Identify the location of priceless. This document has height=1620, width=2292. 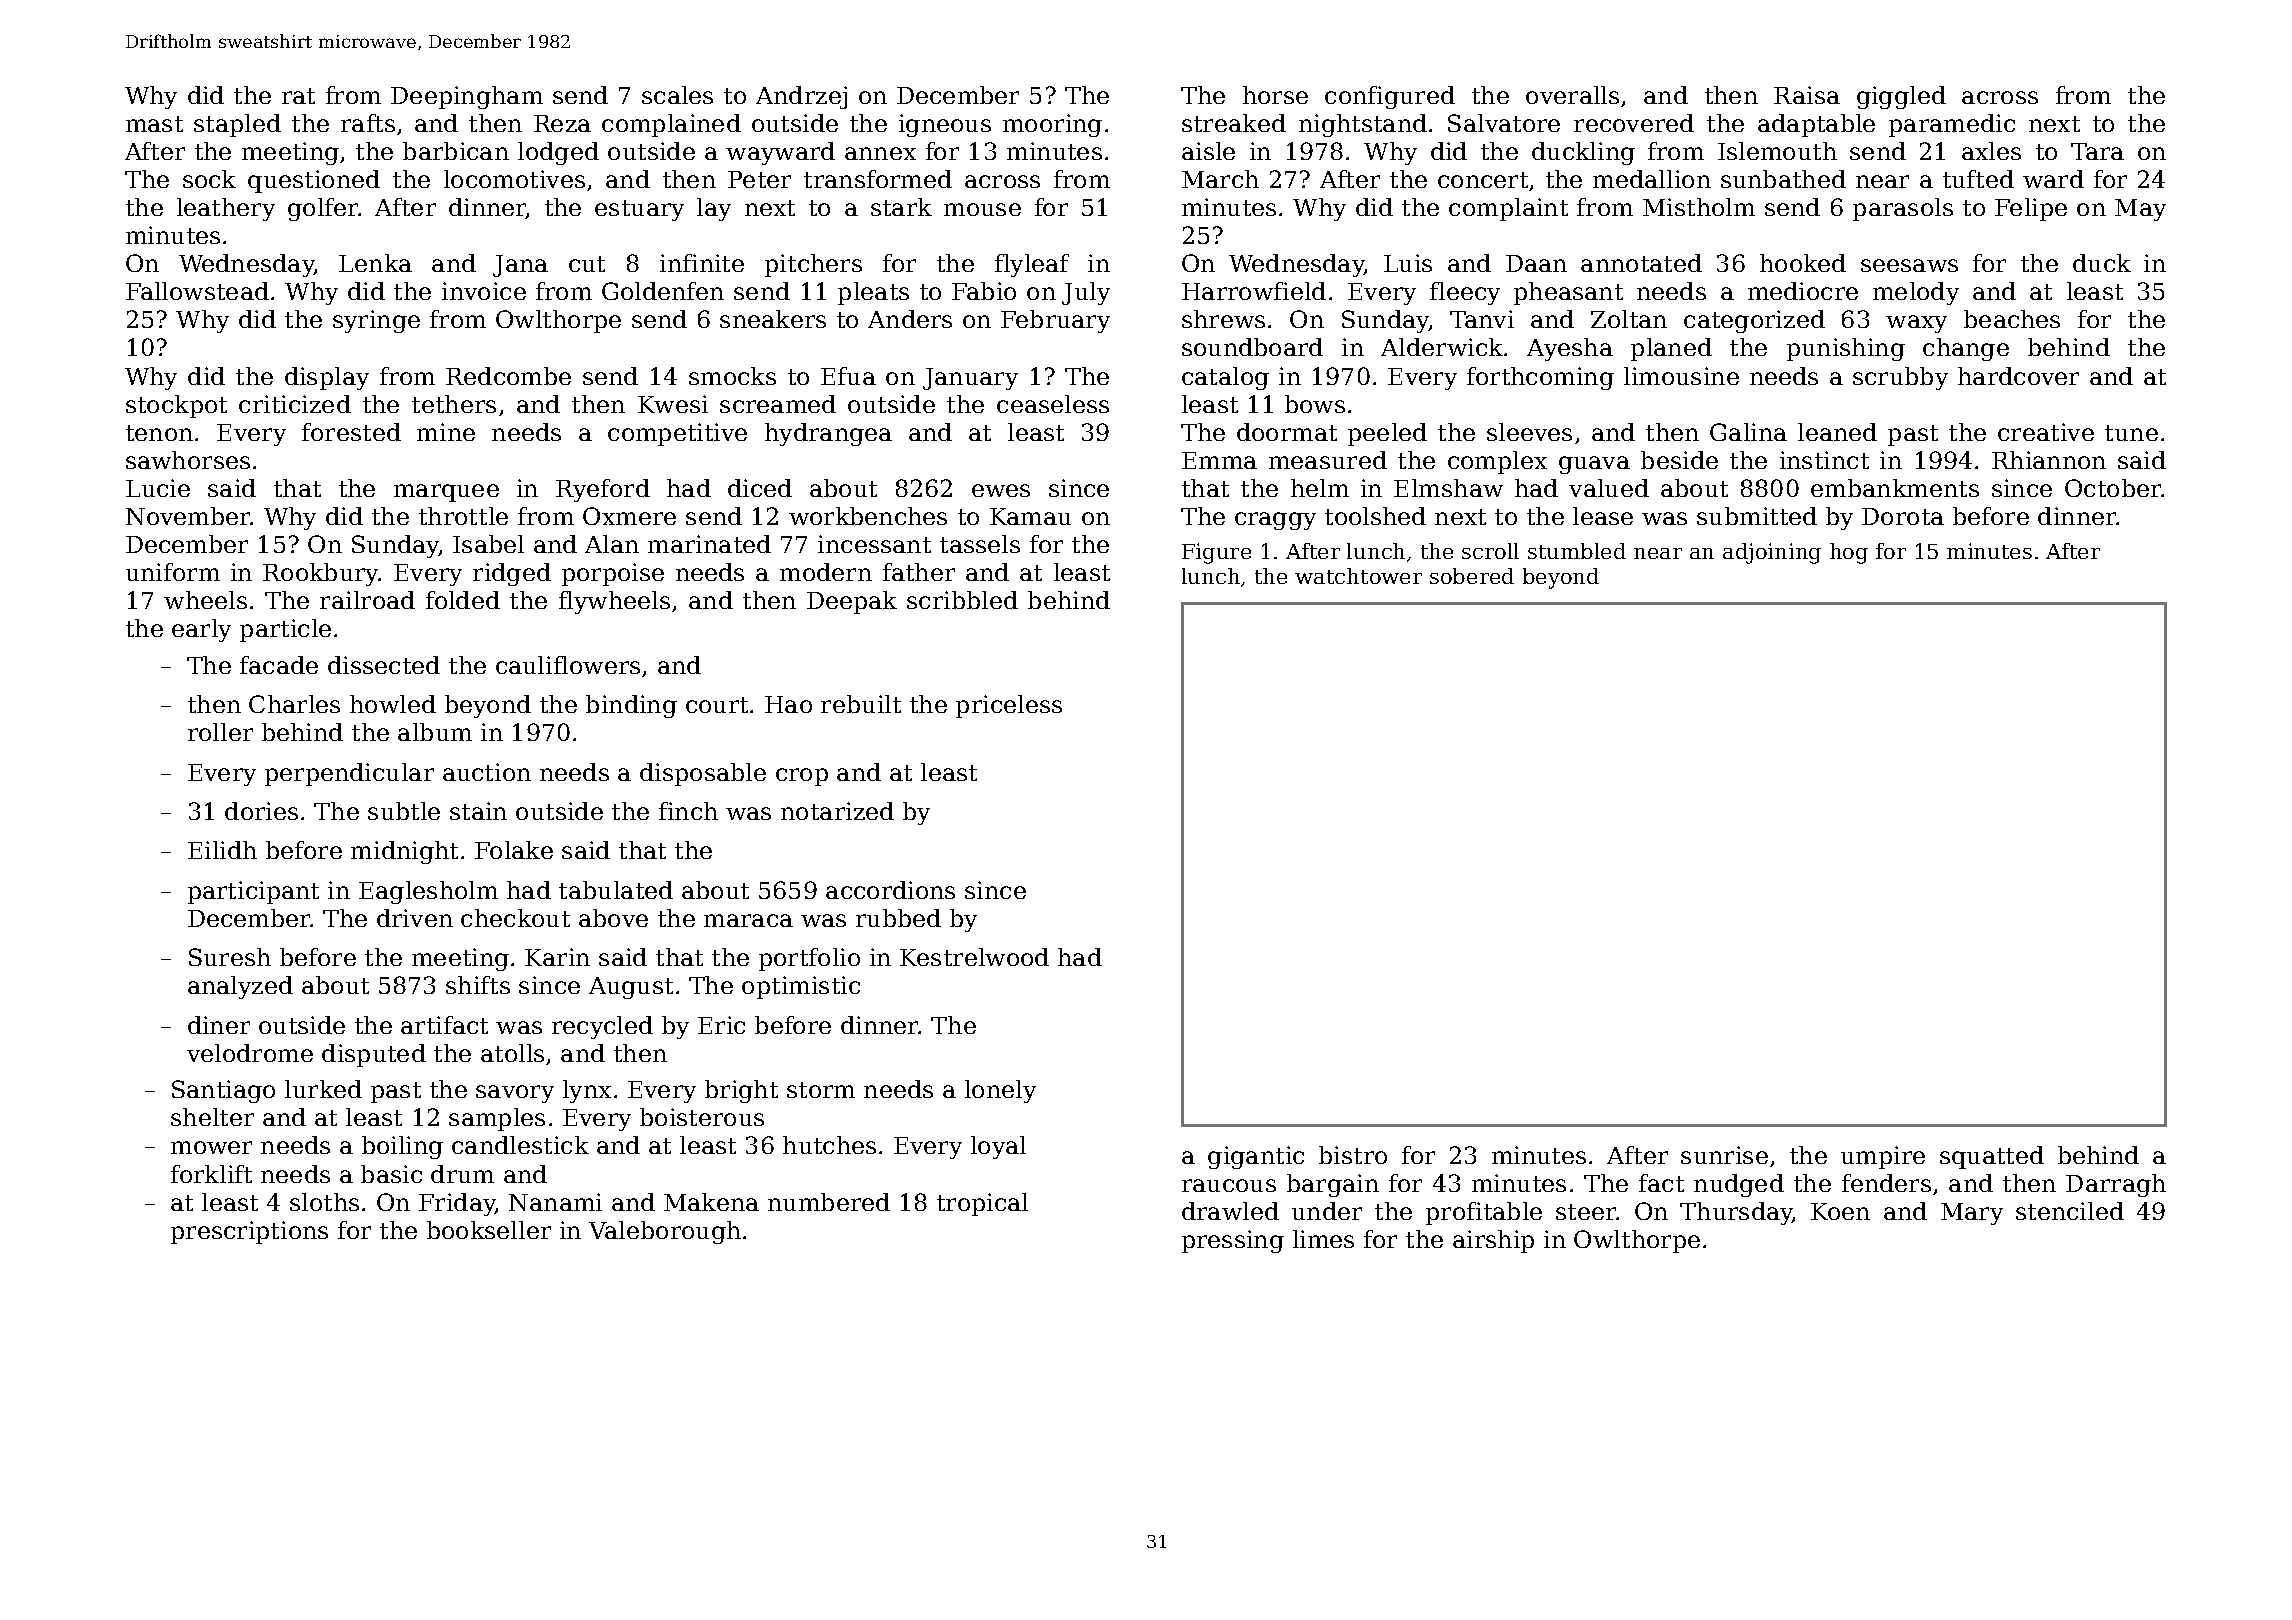
(1009, 706).
